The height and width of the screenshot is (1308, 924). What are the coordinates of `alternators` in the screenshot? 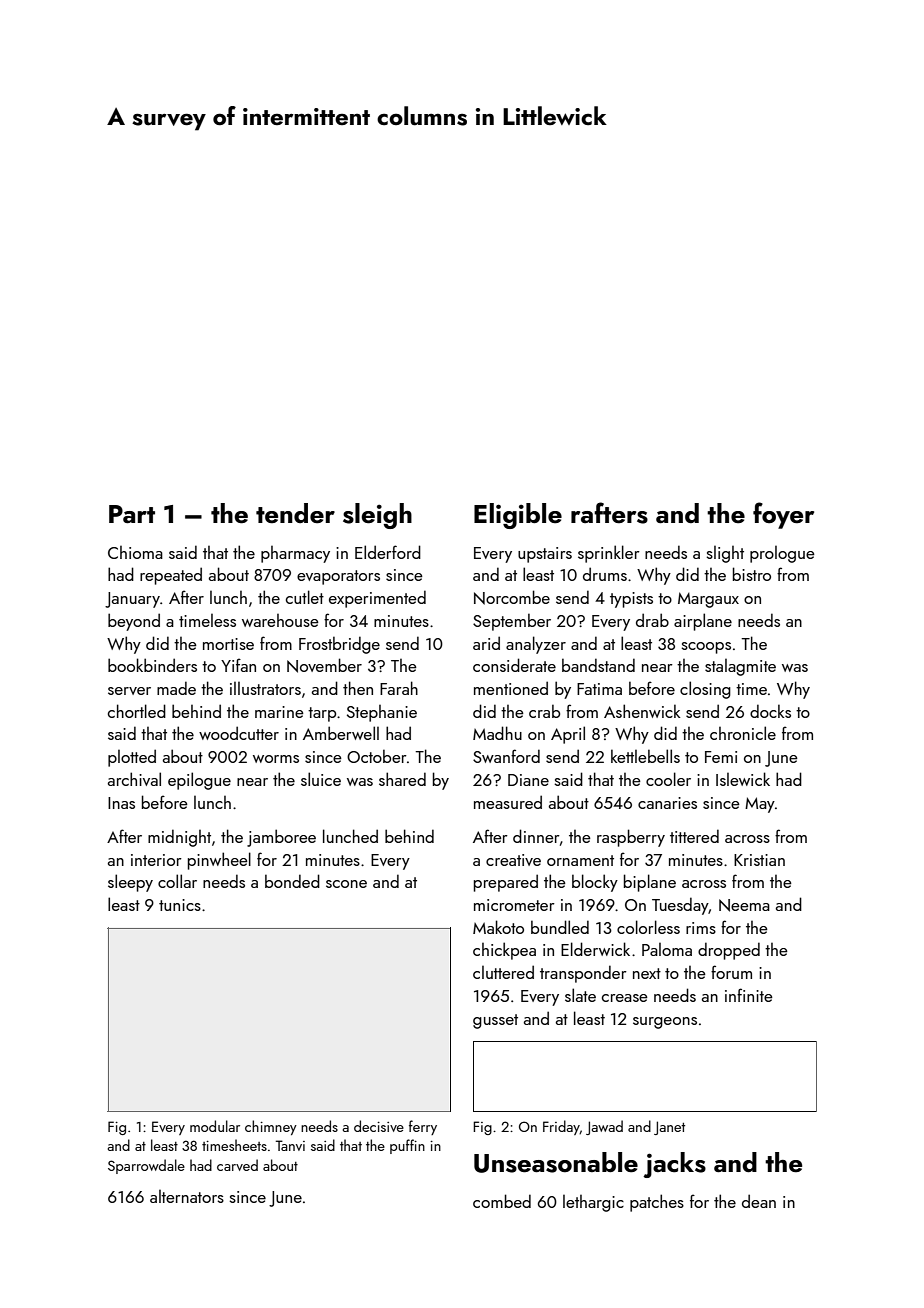 It's located at (187, 1196).
